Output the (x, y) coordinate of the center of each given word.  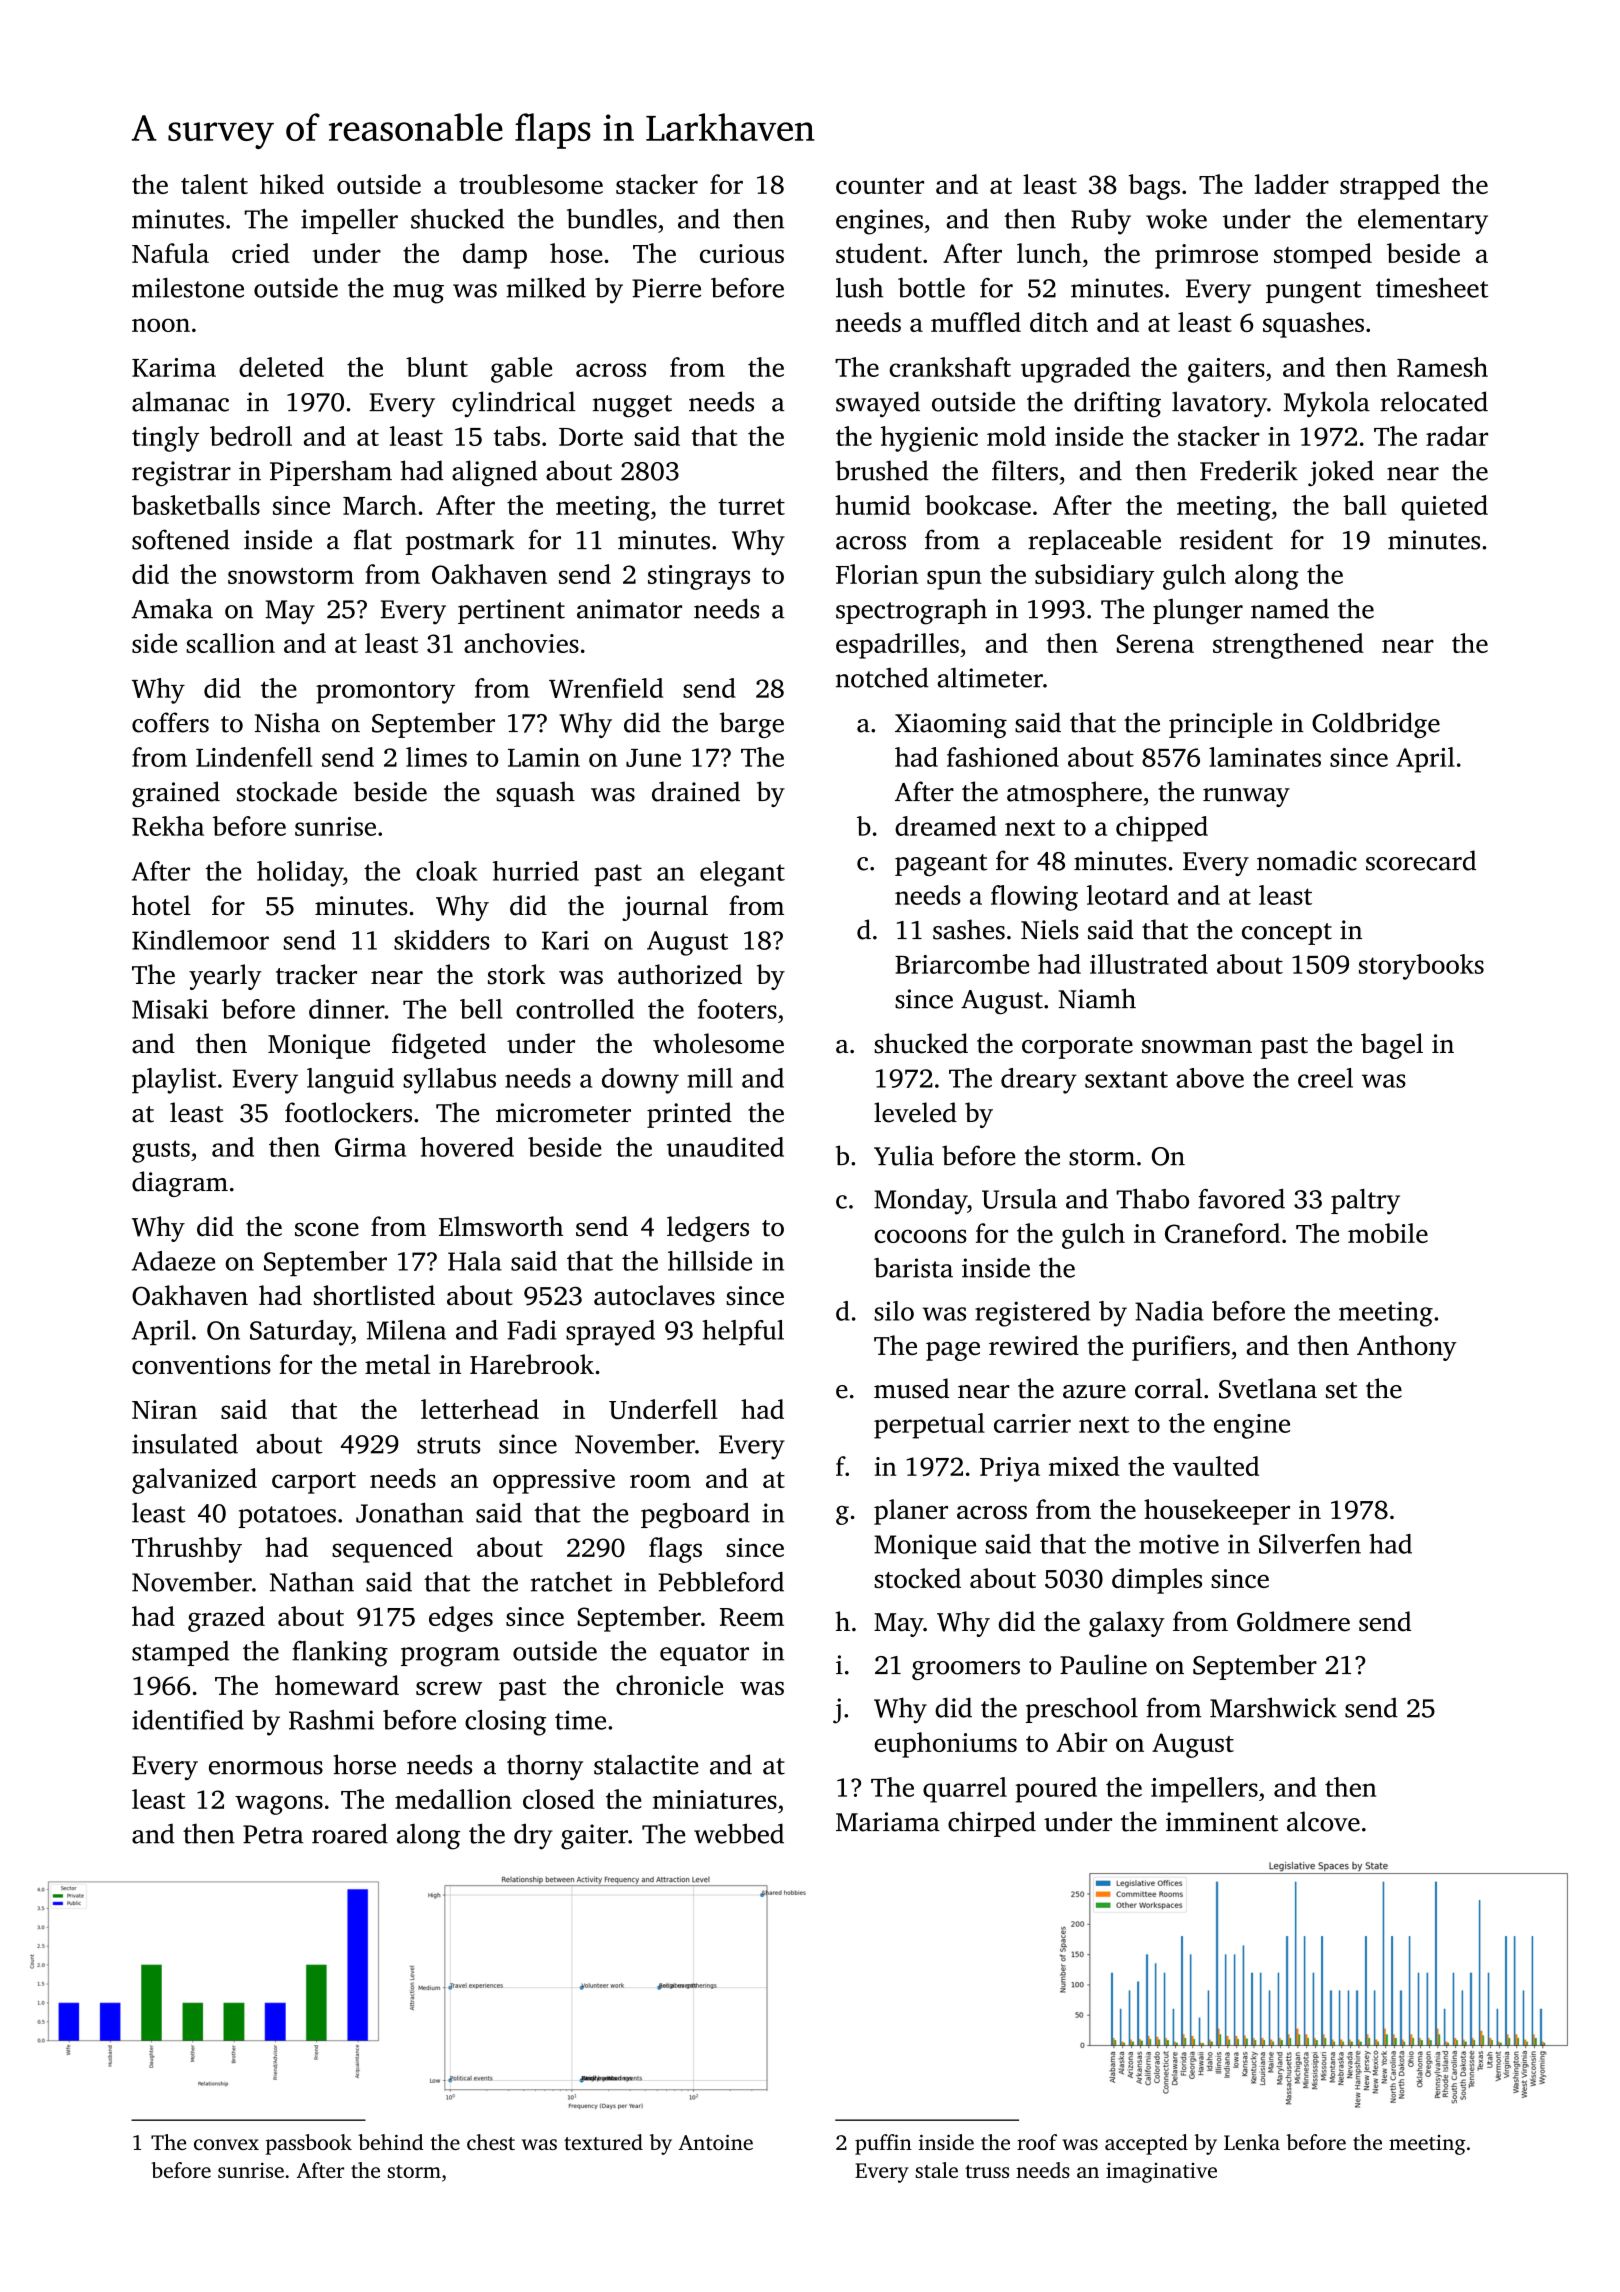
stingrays (699, 577)
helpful (743, 1332)
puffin (883, 2144)
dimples (1157, 1581)
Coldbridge (1376, 725)
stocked (917, 1578)
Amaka (172, 608)
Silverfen (1310, 1544)
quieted (1445, 508)
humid (873, 505)
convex (226, 2144)
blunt (437, 367)
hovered (467, 1147)
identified (188, 1720)
